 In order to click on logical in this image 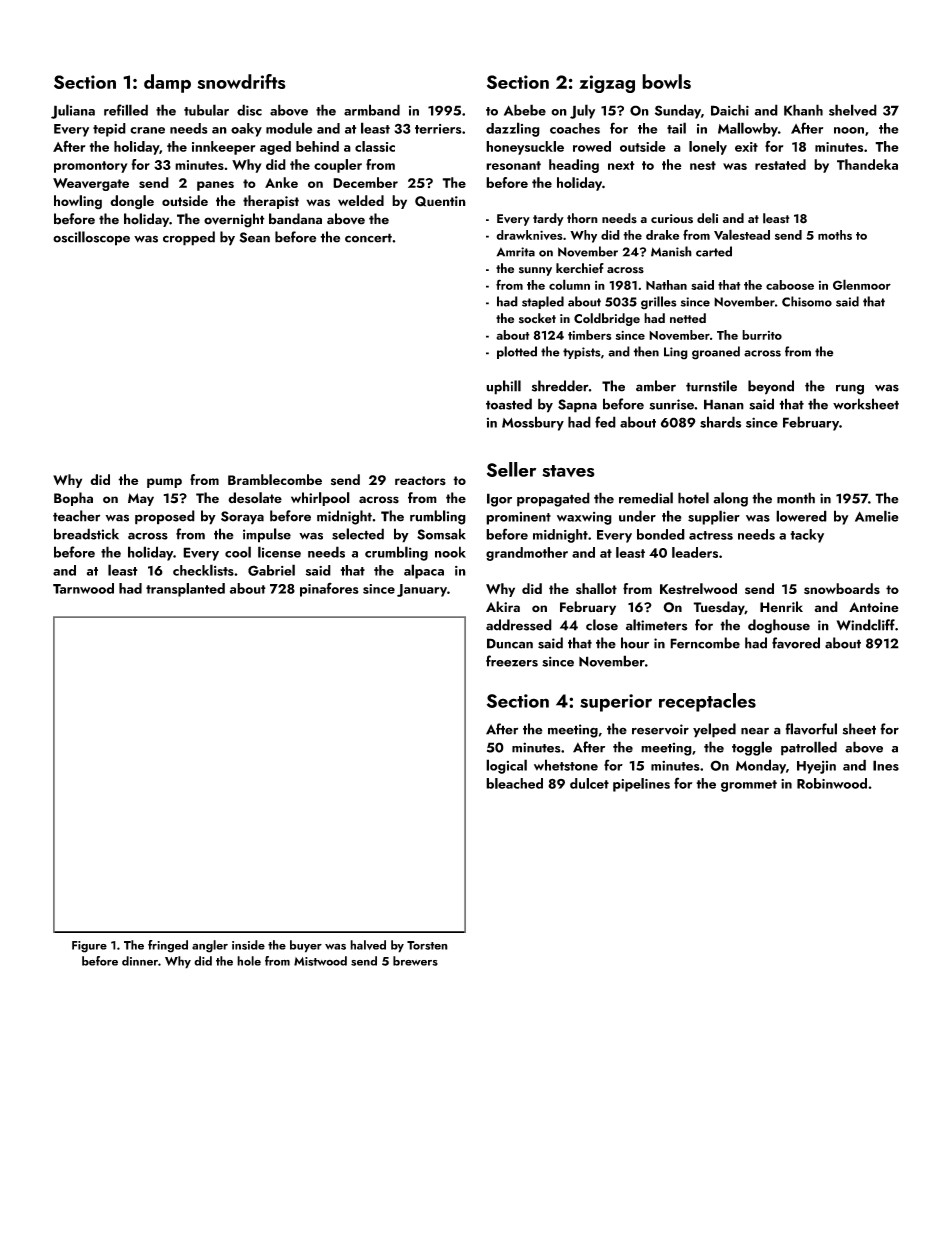, I will do `click(506, 766)`.
